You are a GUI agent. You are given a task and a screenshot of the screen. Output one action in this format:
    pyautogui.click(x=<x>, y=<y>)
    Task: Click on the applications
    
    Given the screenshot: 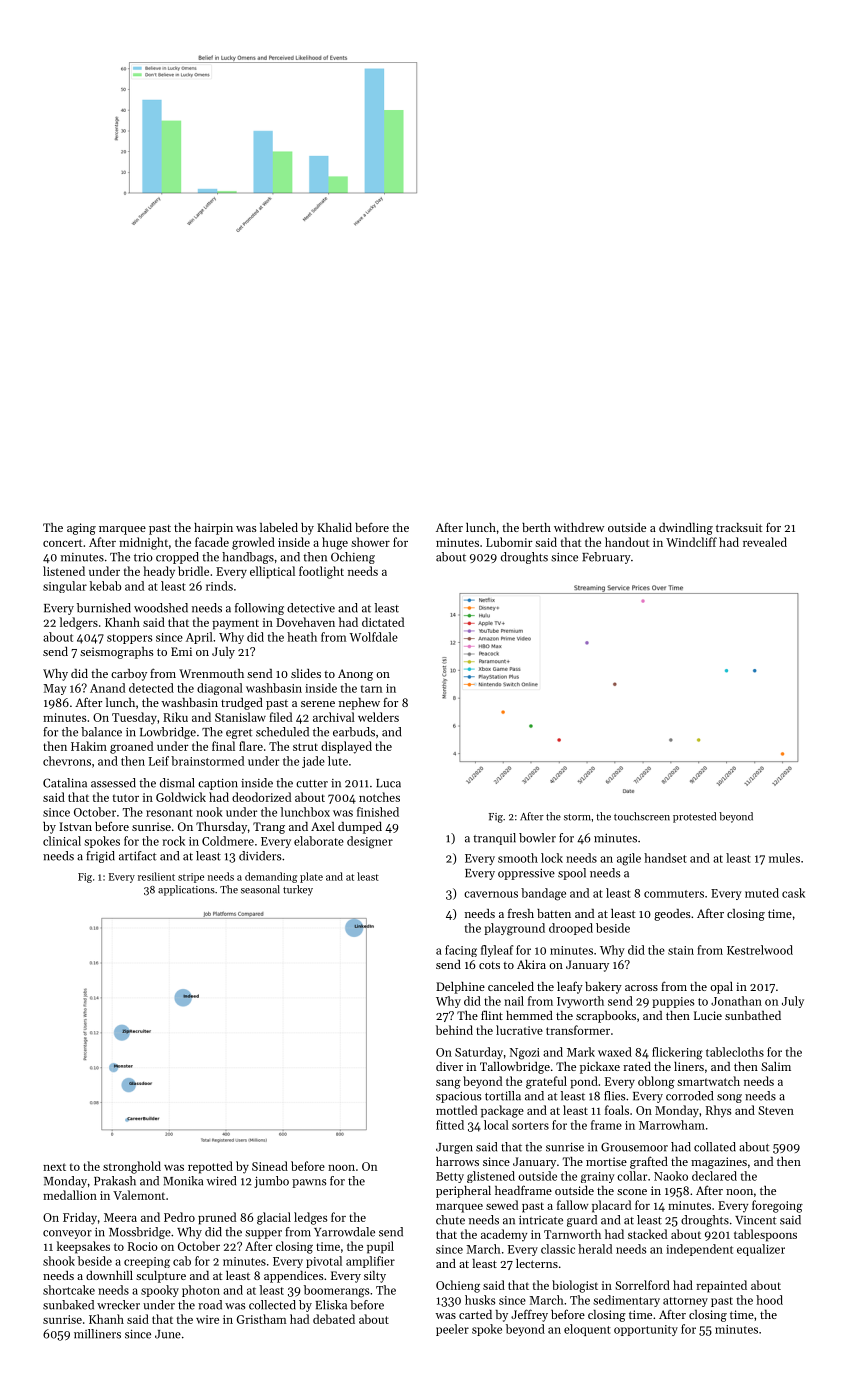 What is the action you would take?
    pyautogui.click(x=186, y=890)
